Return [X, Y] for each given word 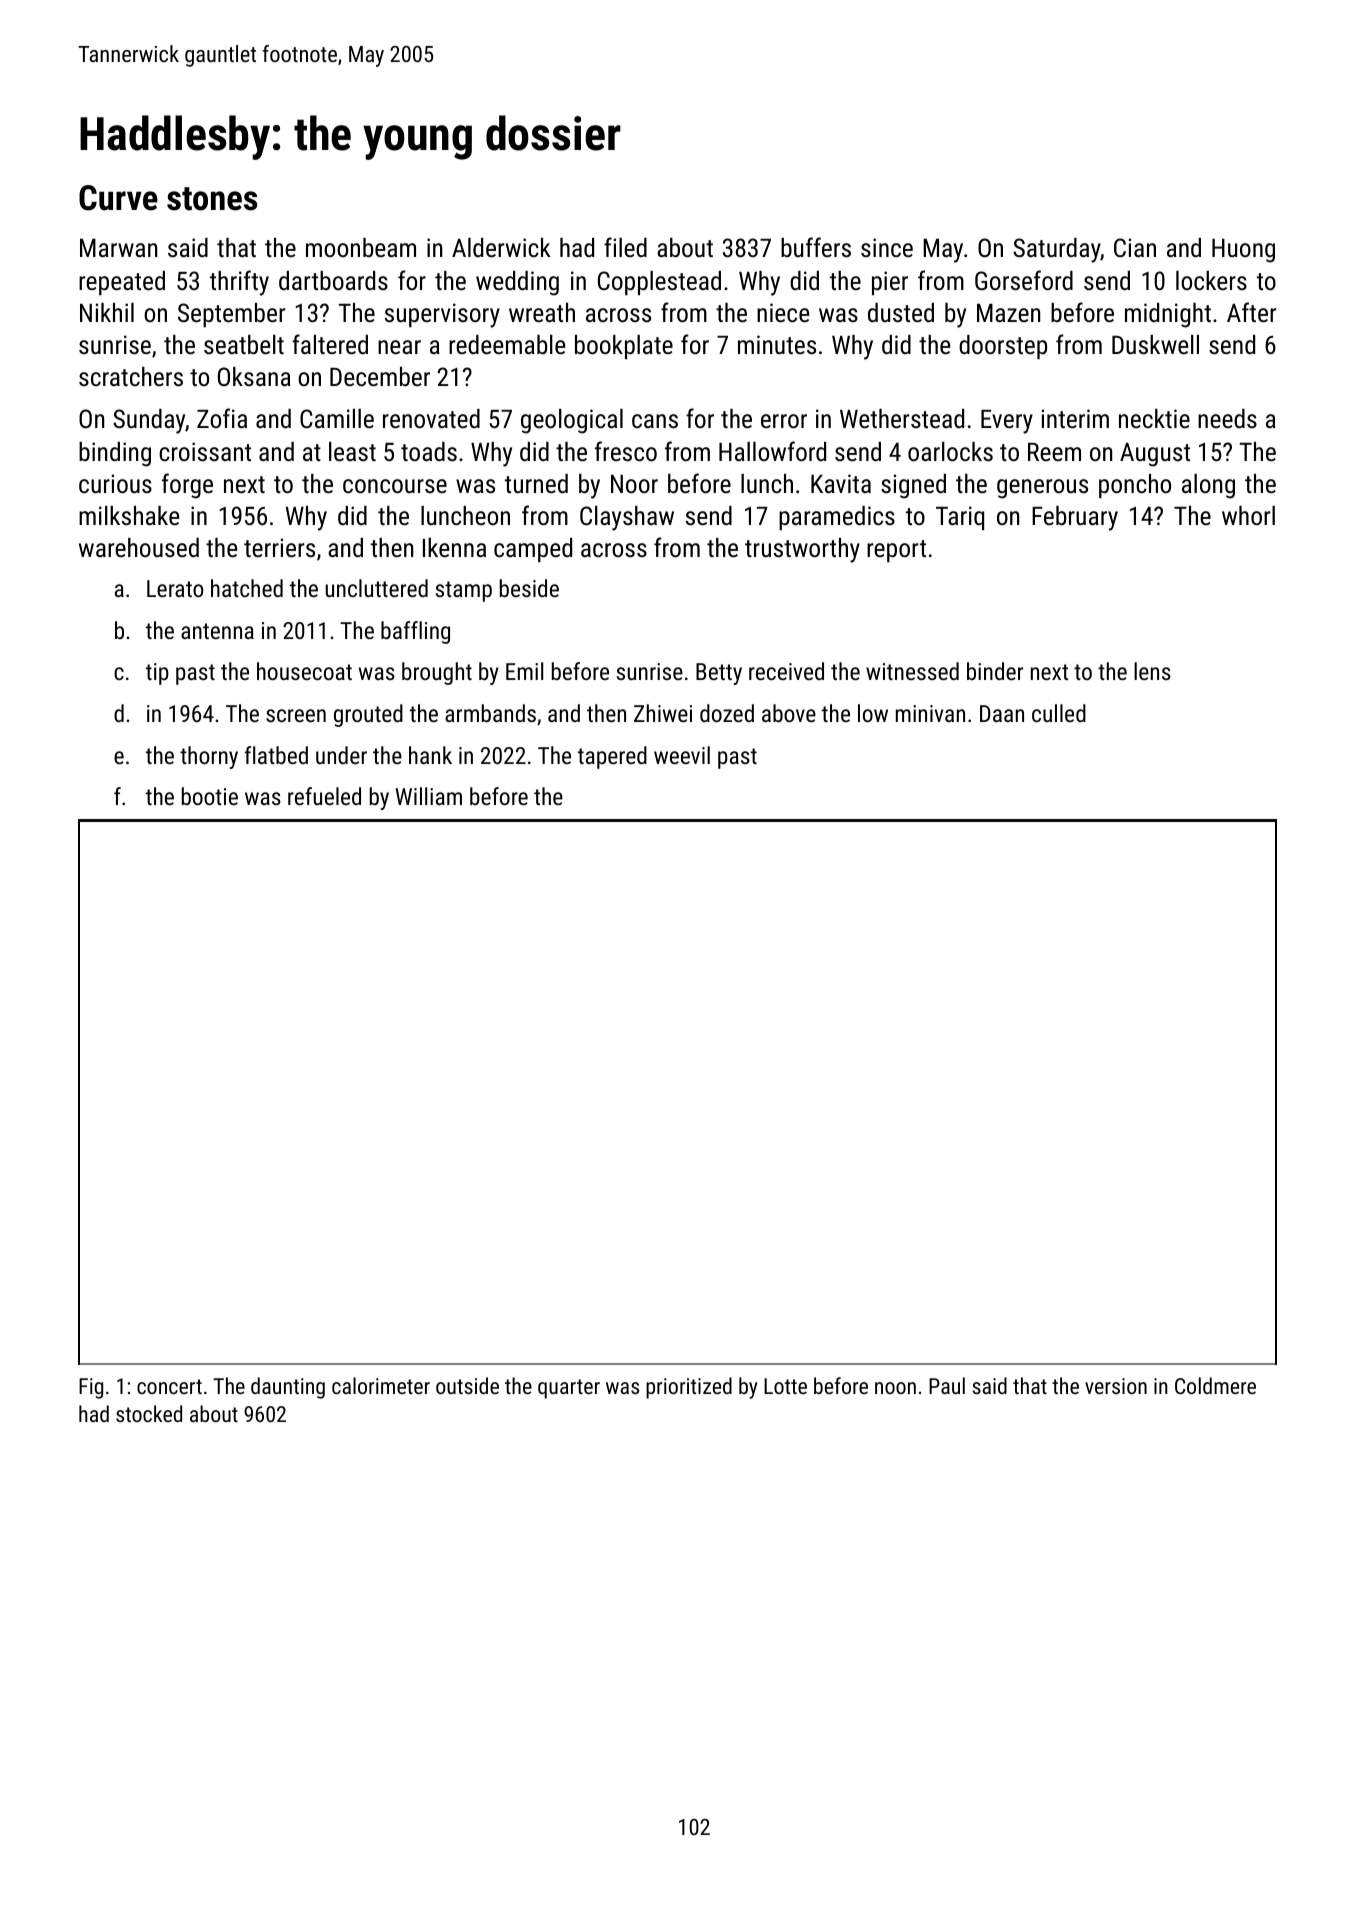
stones [212, 199]
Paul [947, 1385]
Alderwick [501, 247]
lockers [1211, 280]
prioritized [689, 1388]
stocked [149, 1413]
